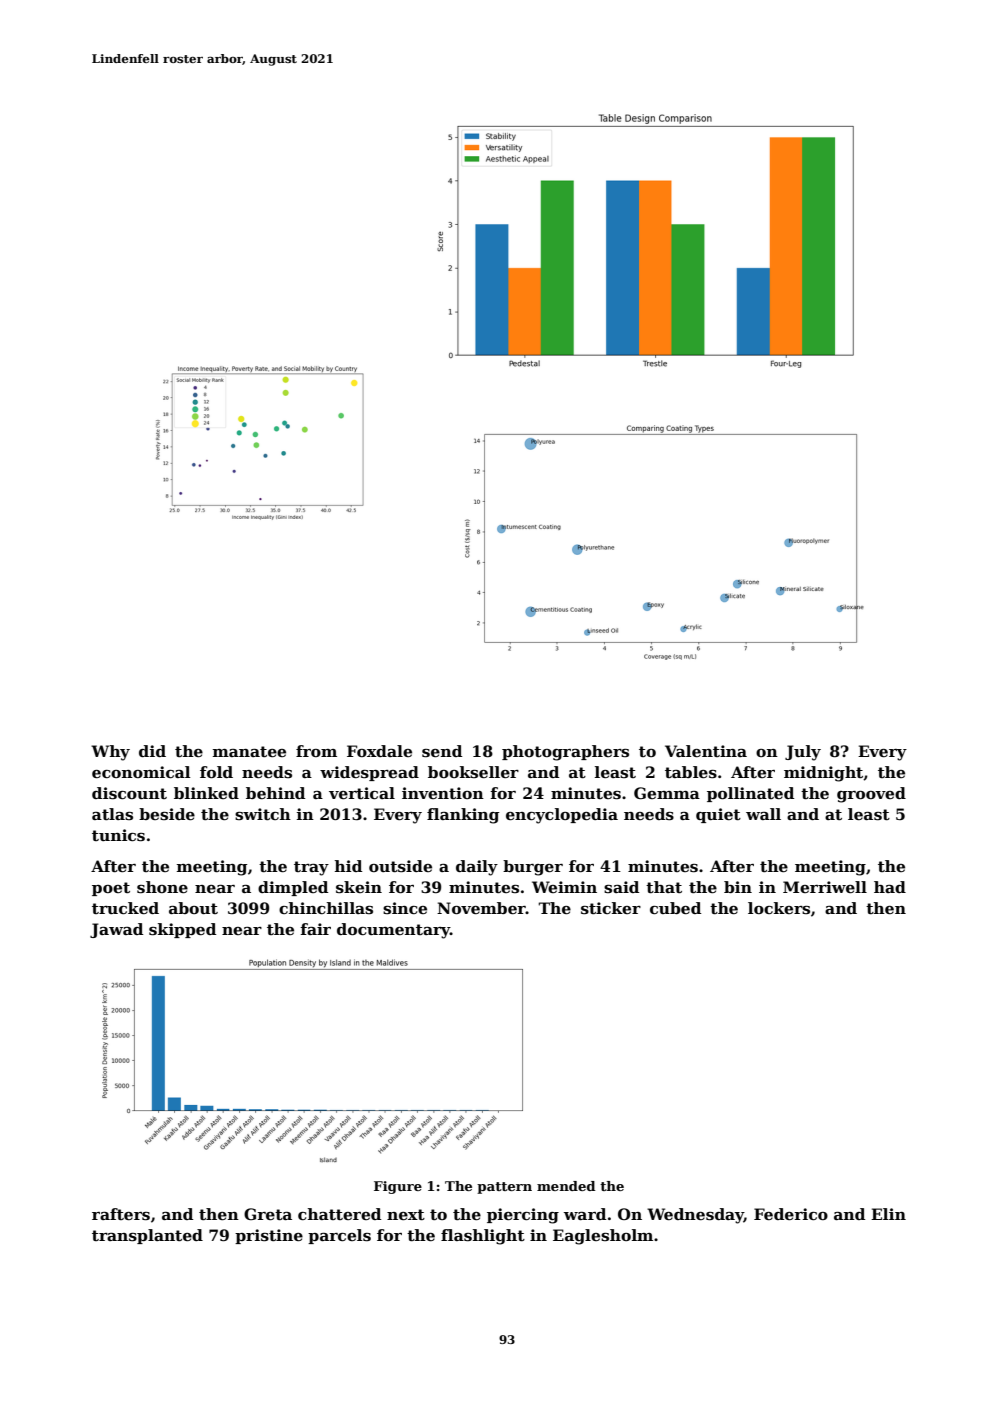 This screenshot has height=1417, width=998. Describe the element at coordinates (565, 753) in the screenshot. I see `photographers` at that location.
